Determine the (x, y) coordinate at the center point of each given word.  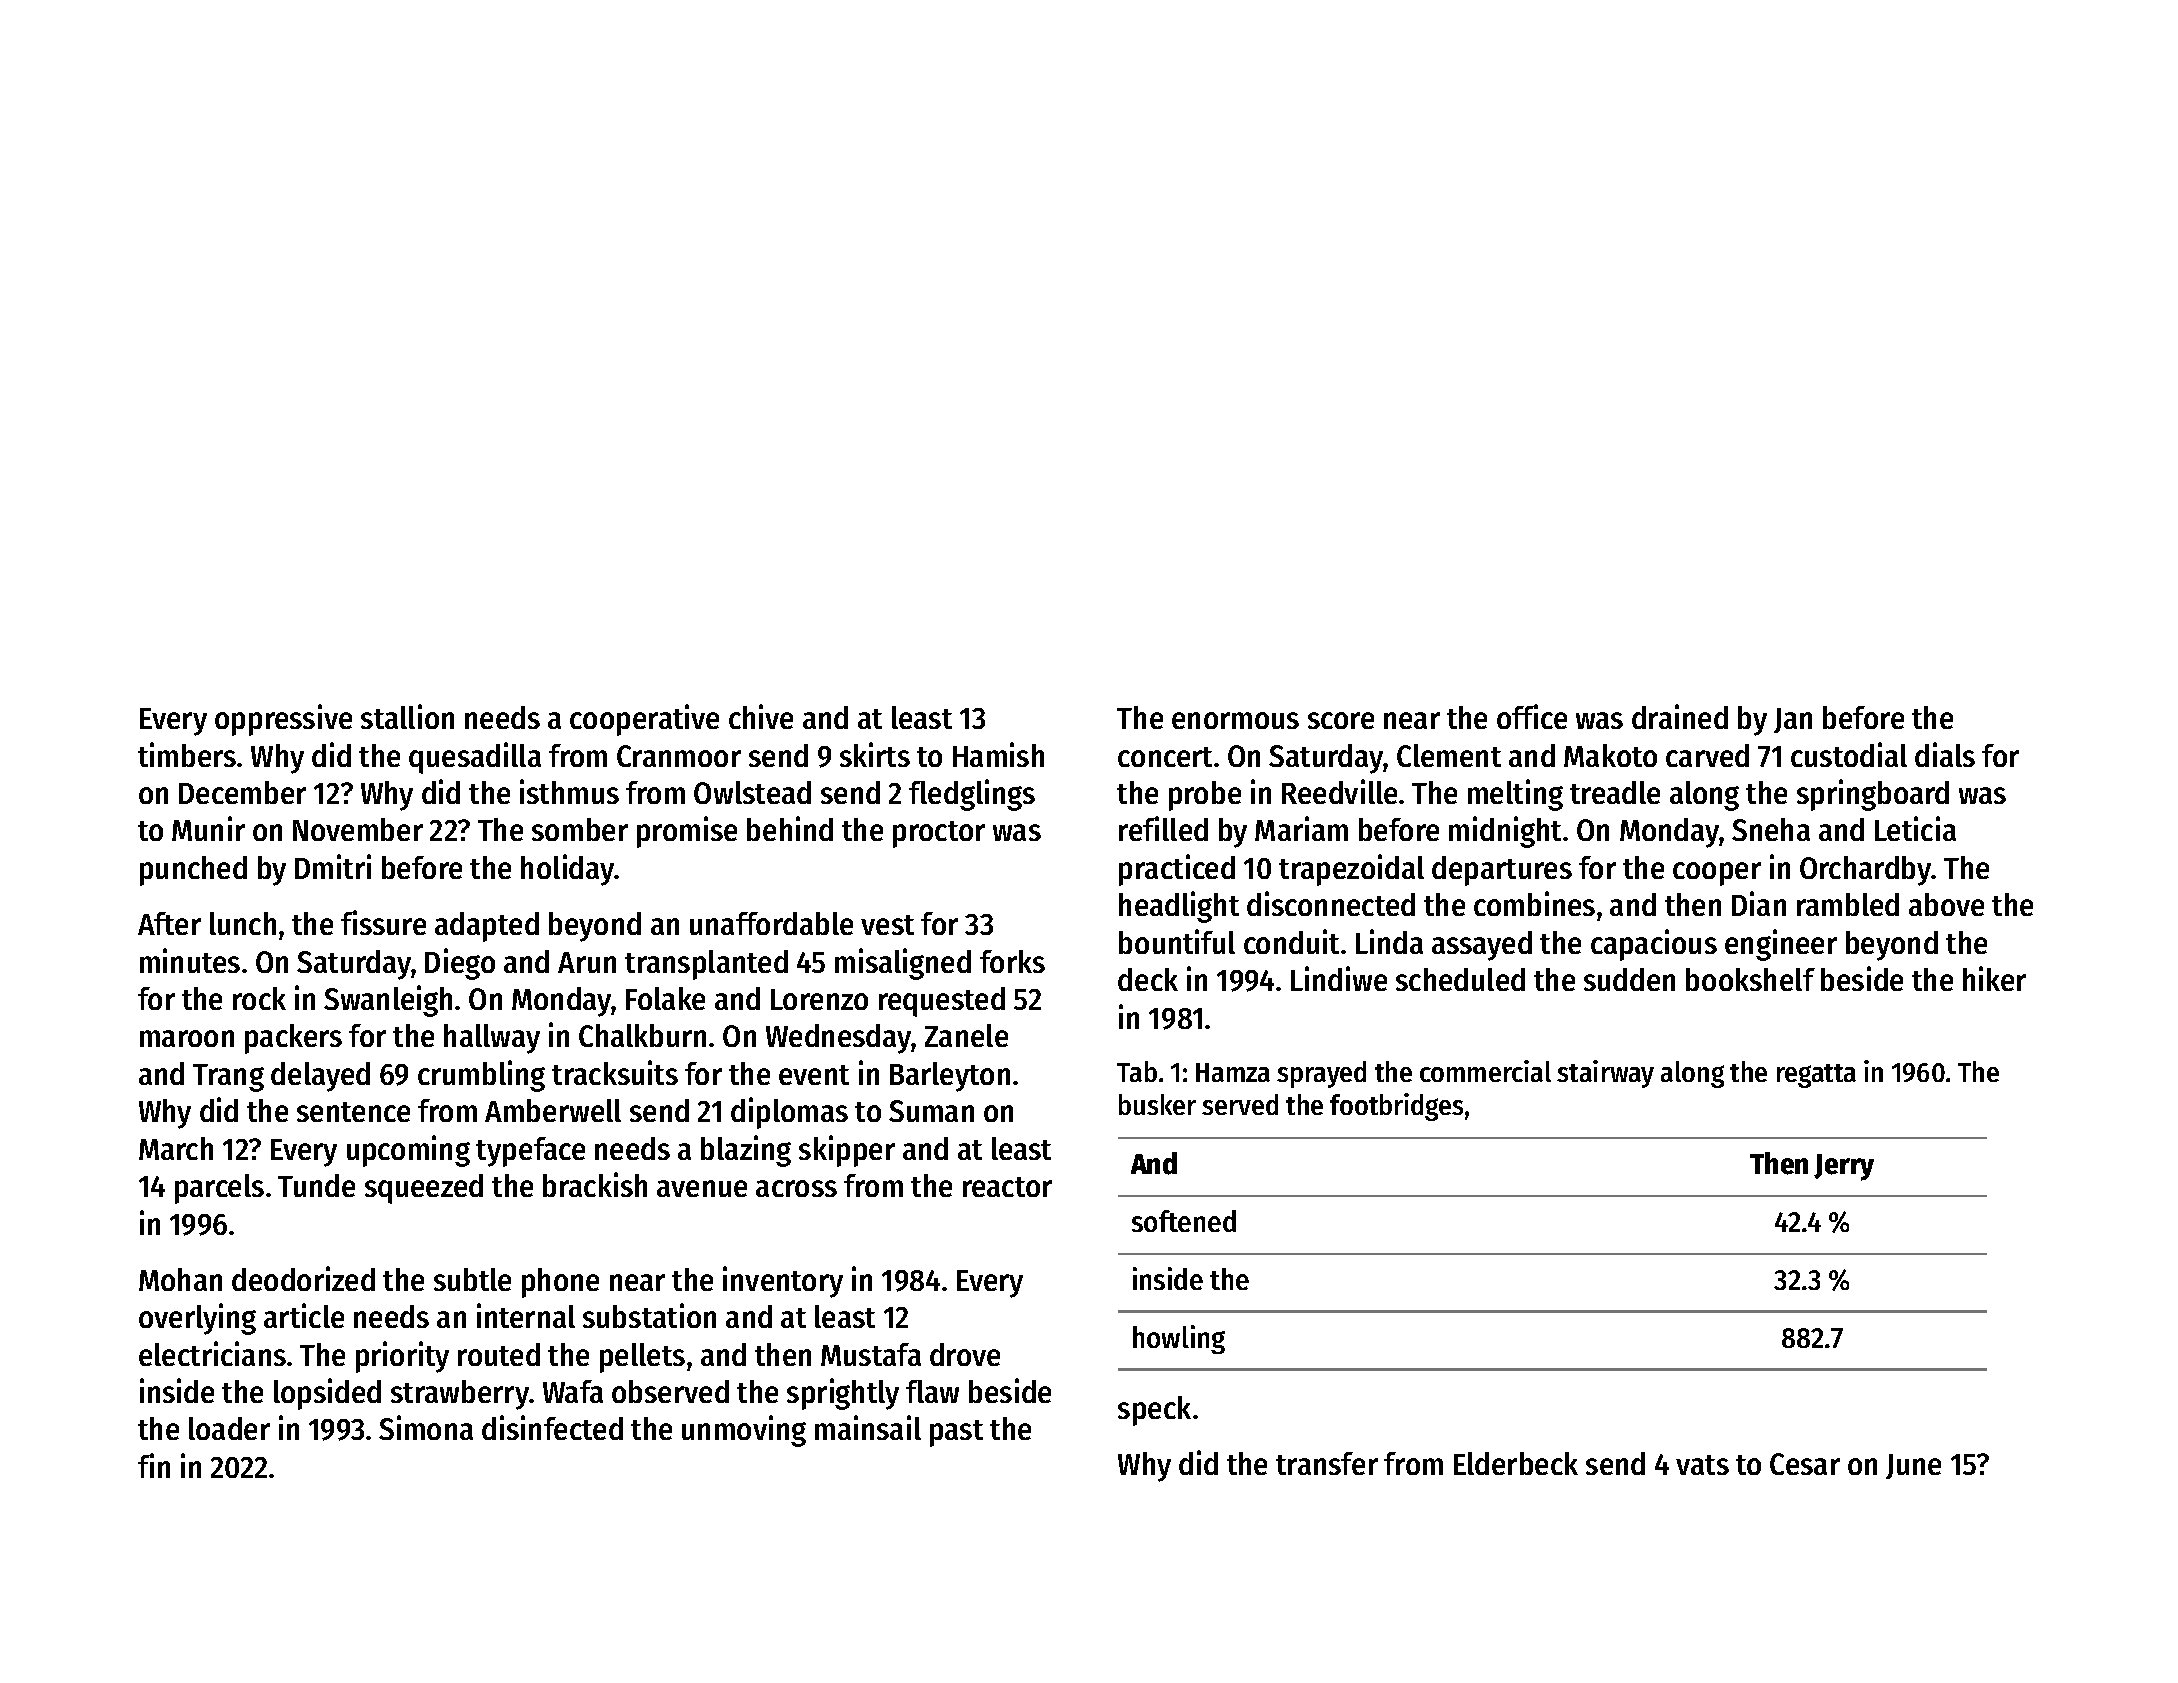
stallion (407, 716)
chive (761, 716)
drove (965, 1354)
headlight (1179, 907)
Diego (460, 964)
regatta (1816, 1076)
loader (229, 1428)
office (1532, 716)
